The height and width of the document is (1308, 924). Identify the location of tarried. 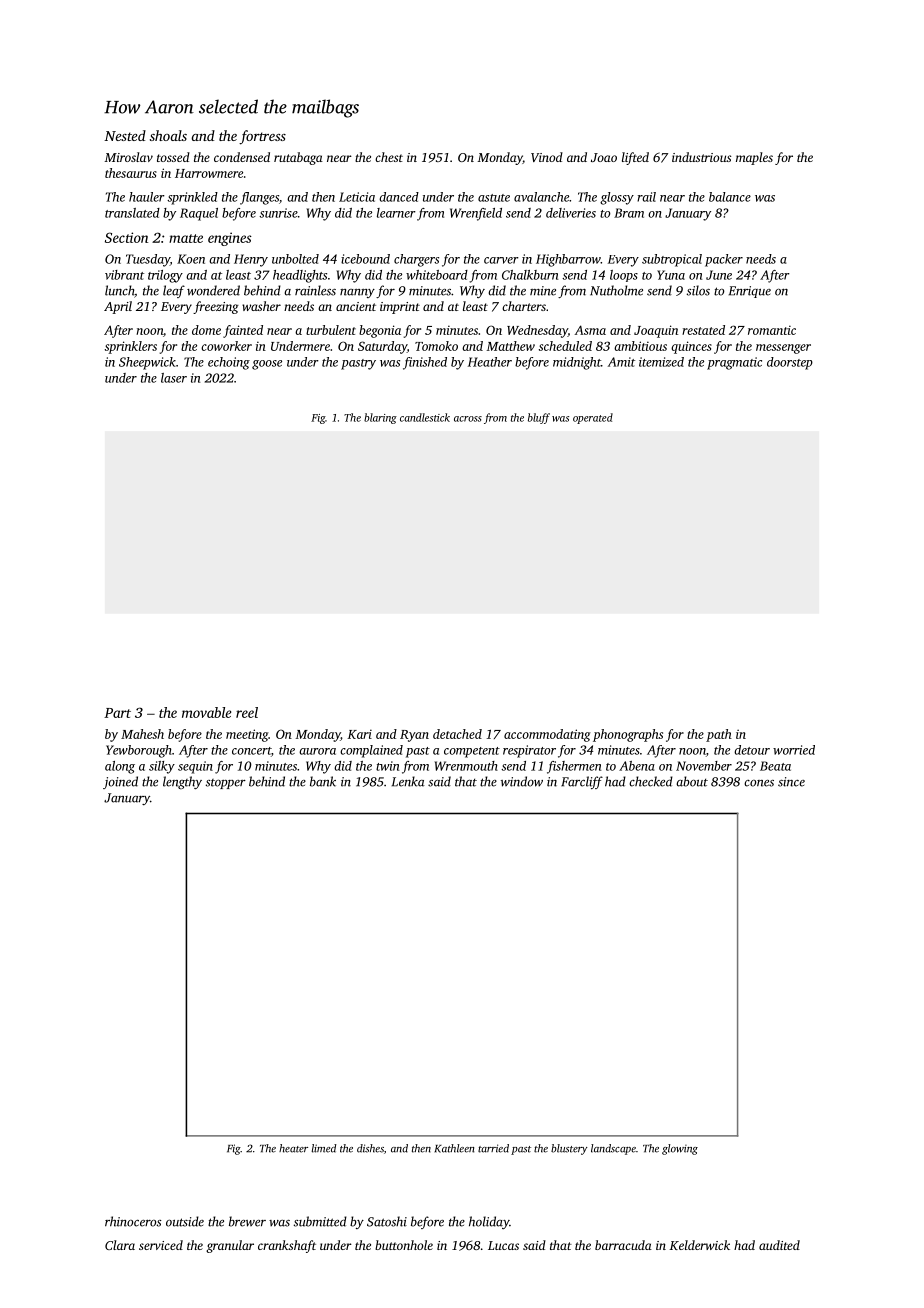
(493, 1148).
